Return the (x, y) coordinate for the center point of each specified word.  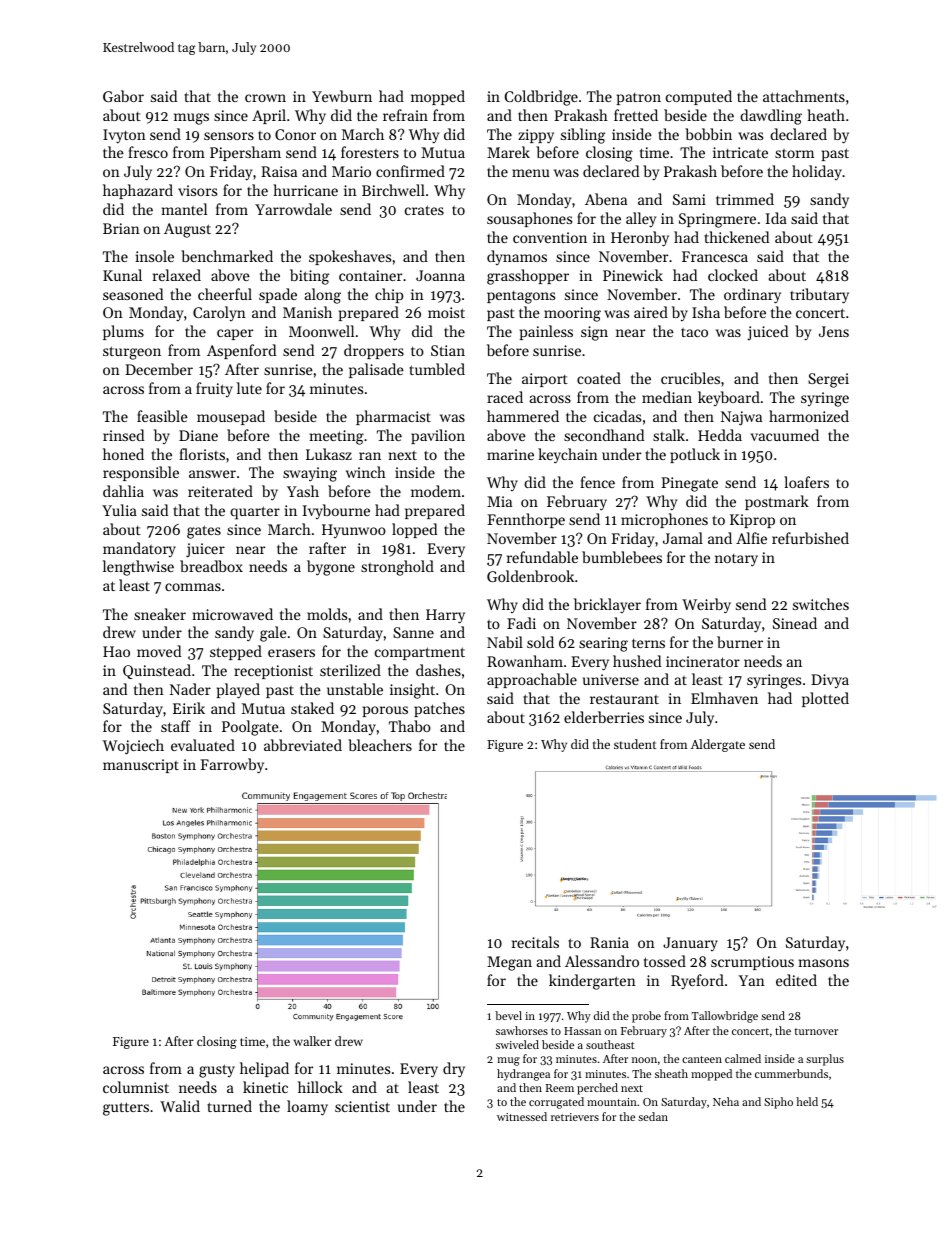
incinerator (703, 661)
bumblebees (622, 557)
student (635, 744)
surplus (825, 1060)
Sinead (795, 623)
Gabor (123, 96)
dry (454, 1070)
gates (204, 532)
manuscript (141, 766)
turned (229, 1106)
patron (639, 99)
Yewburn (342, 96)
